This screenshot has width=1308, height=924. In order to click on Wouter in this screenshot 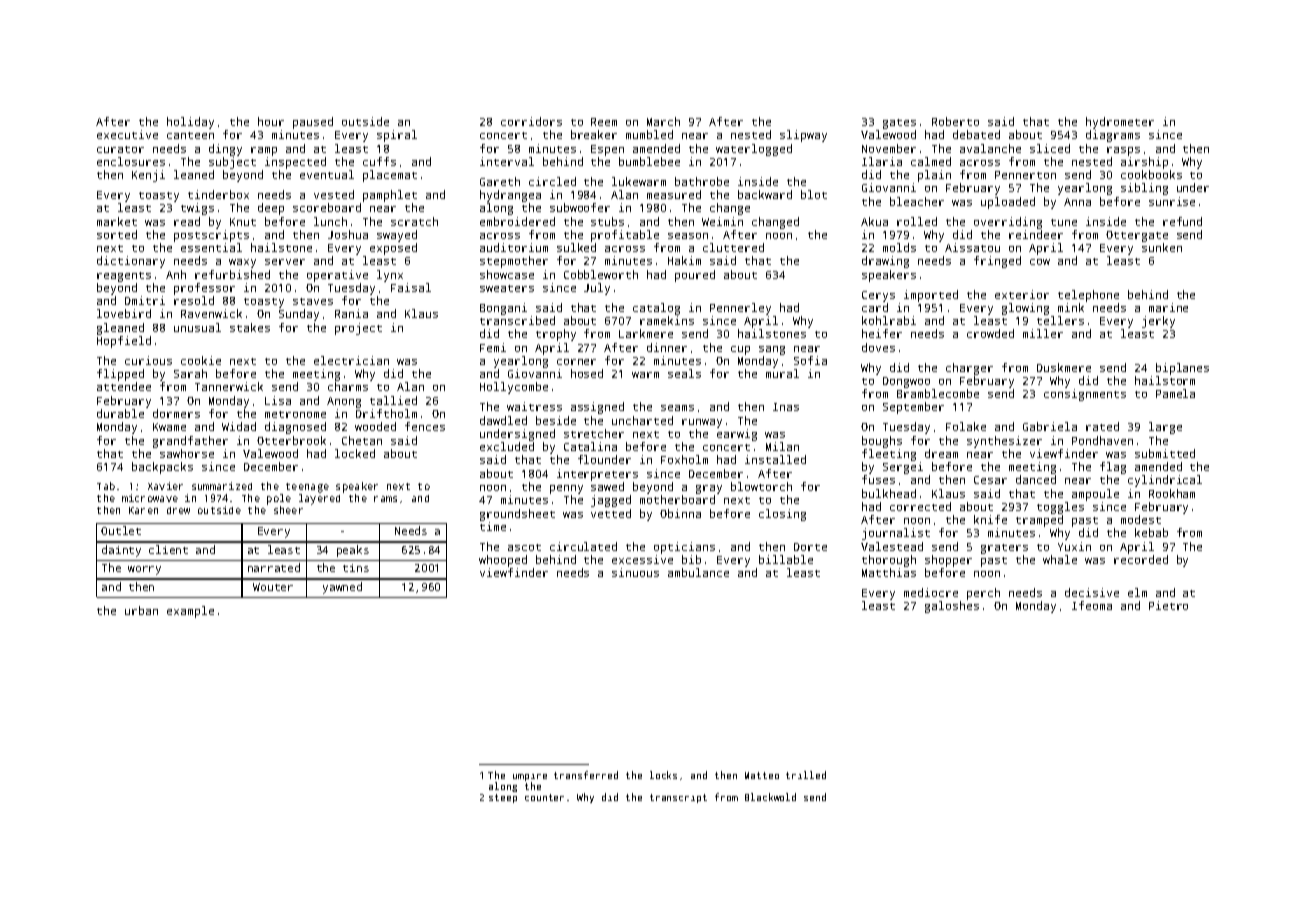, I will do `click(273, 587)`.
